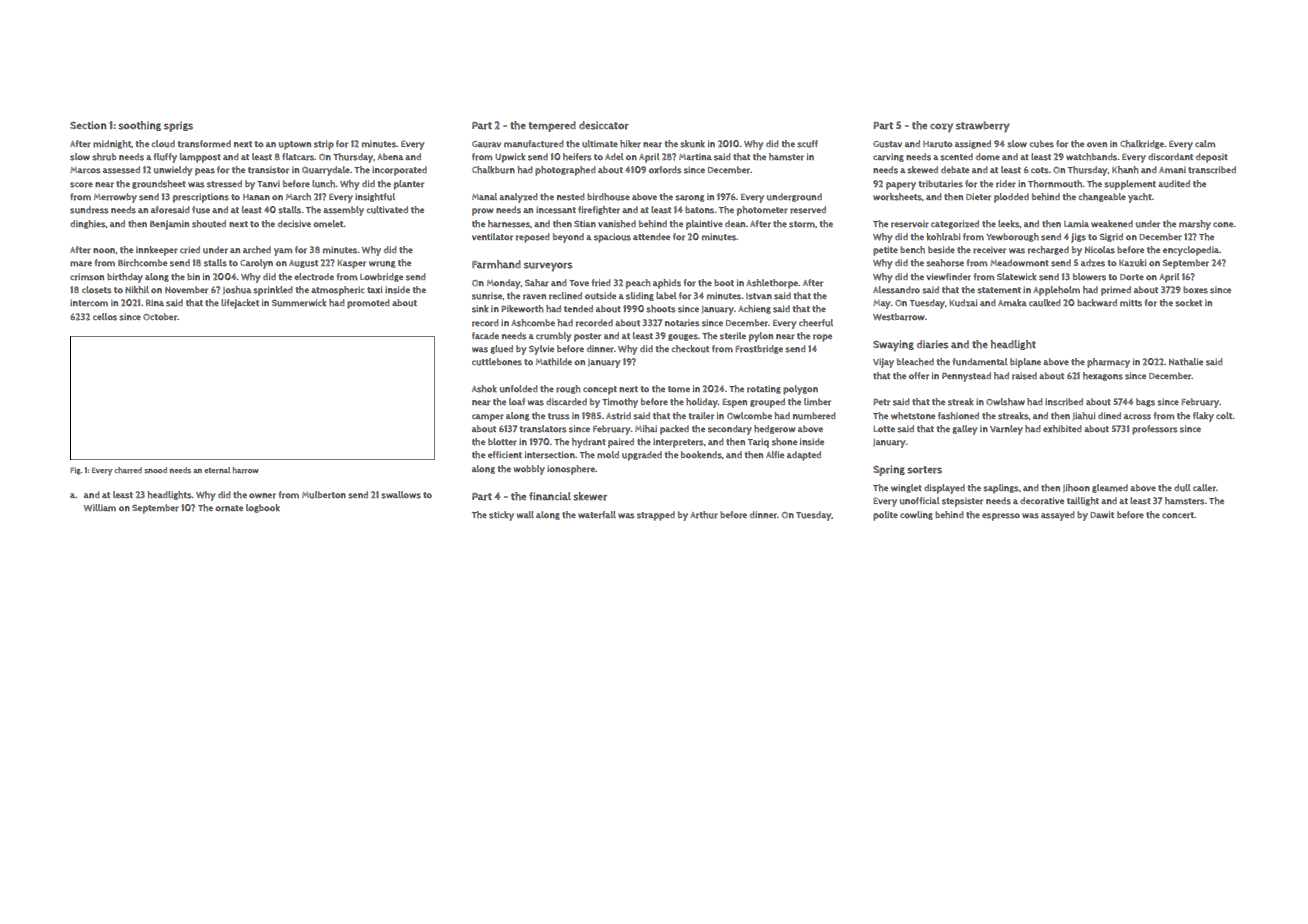  I want to click on skunk, so click(692, 144).
